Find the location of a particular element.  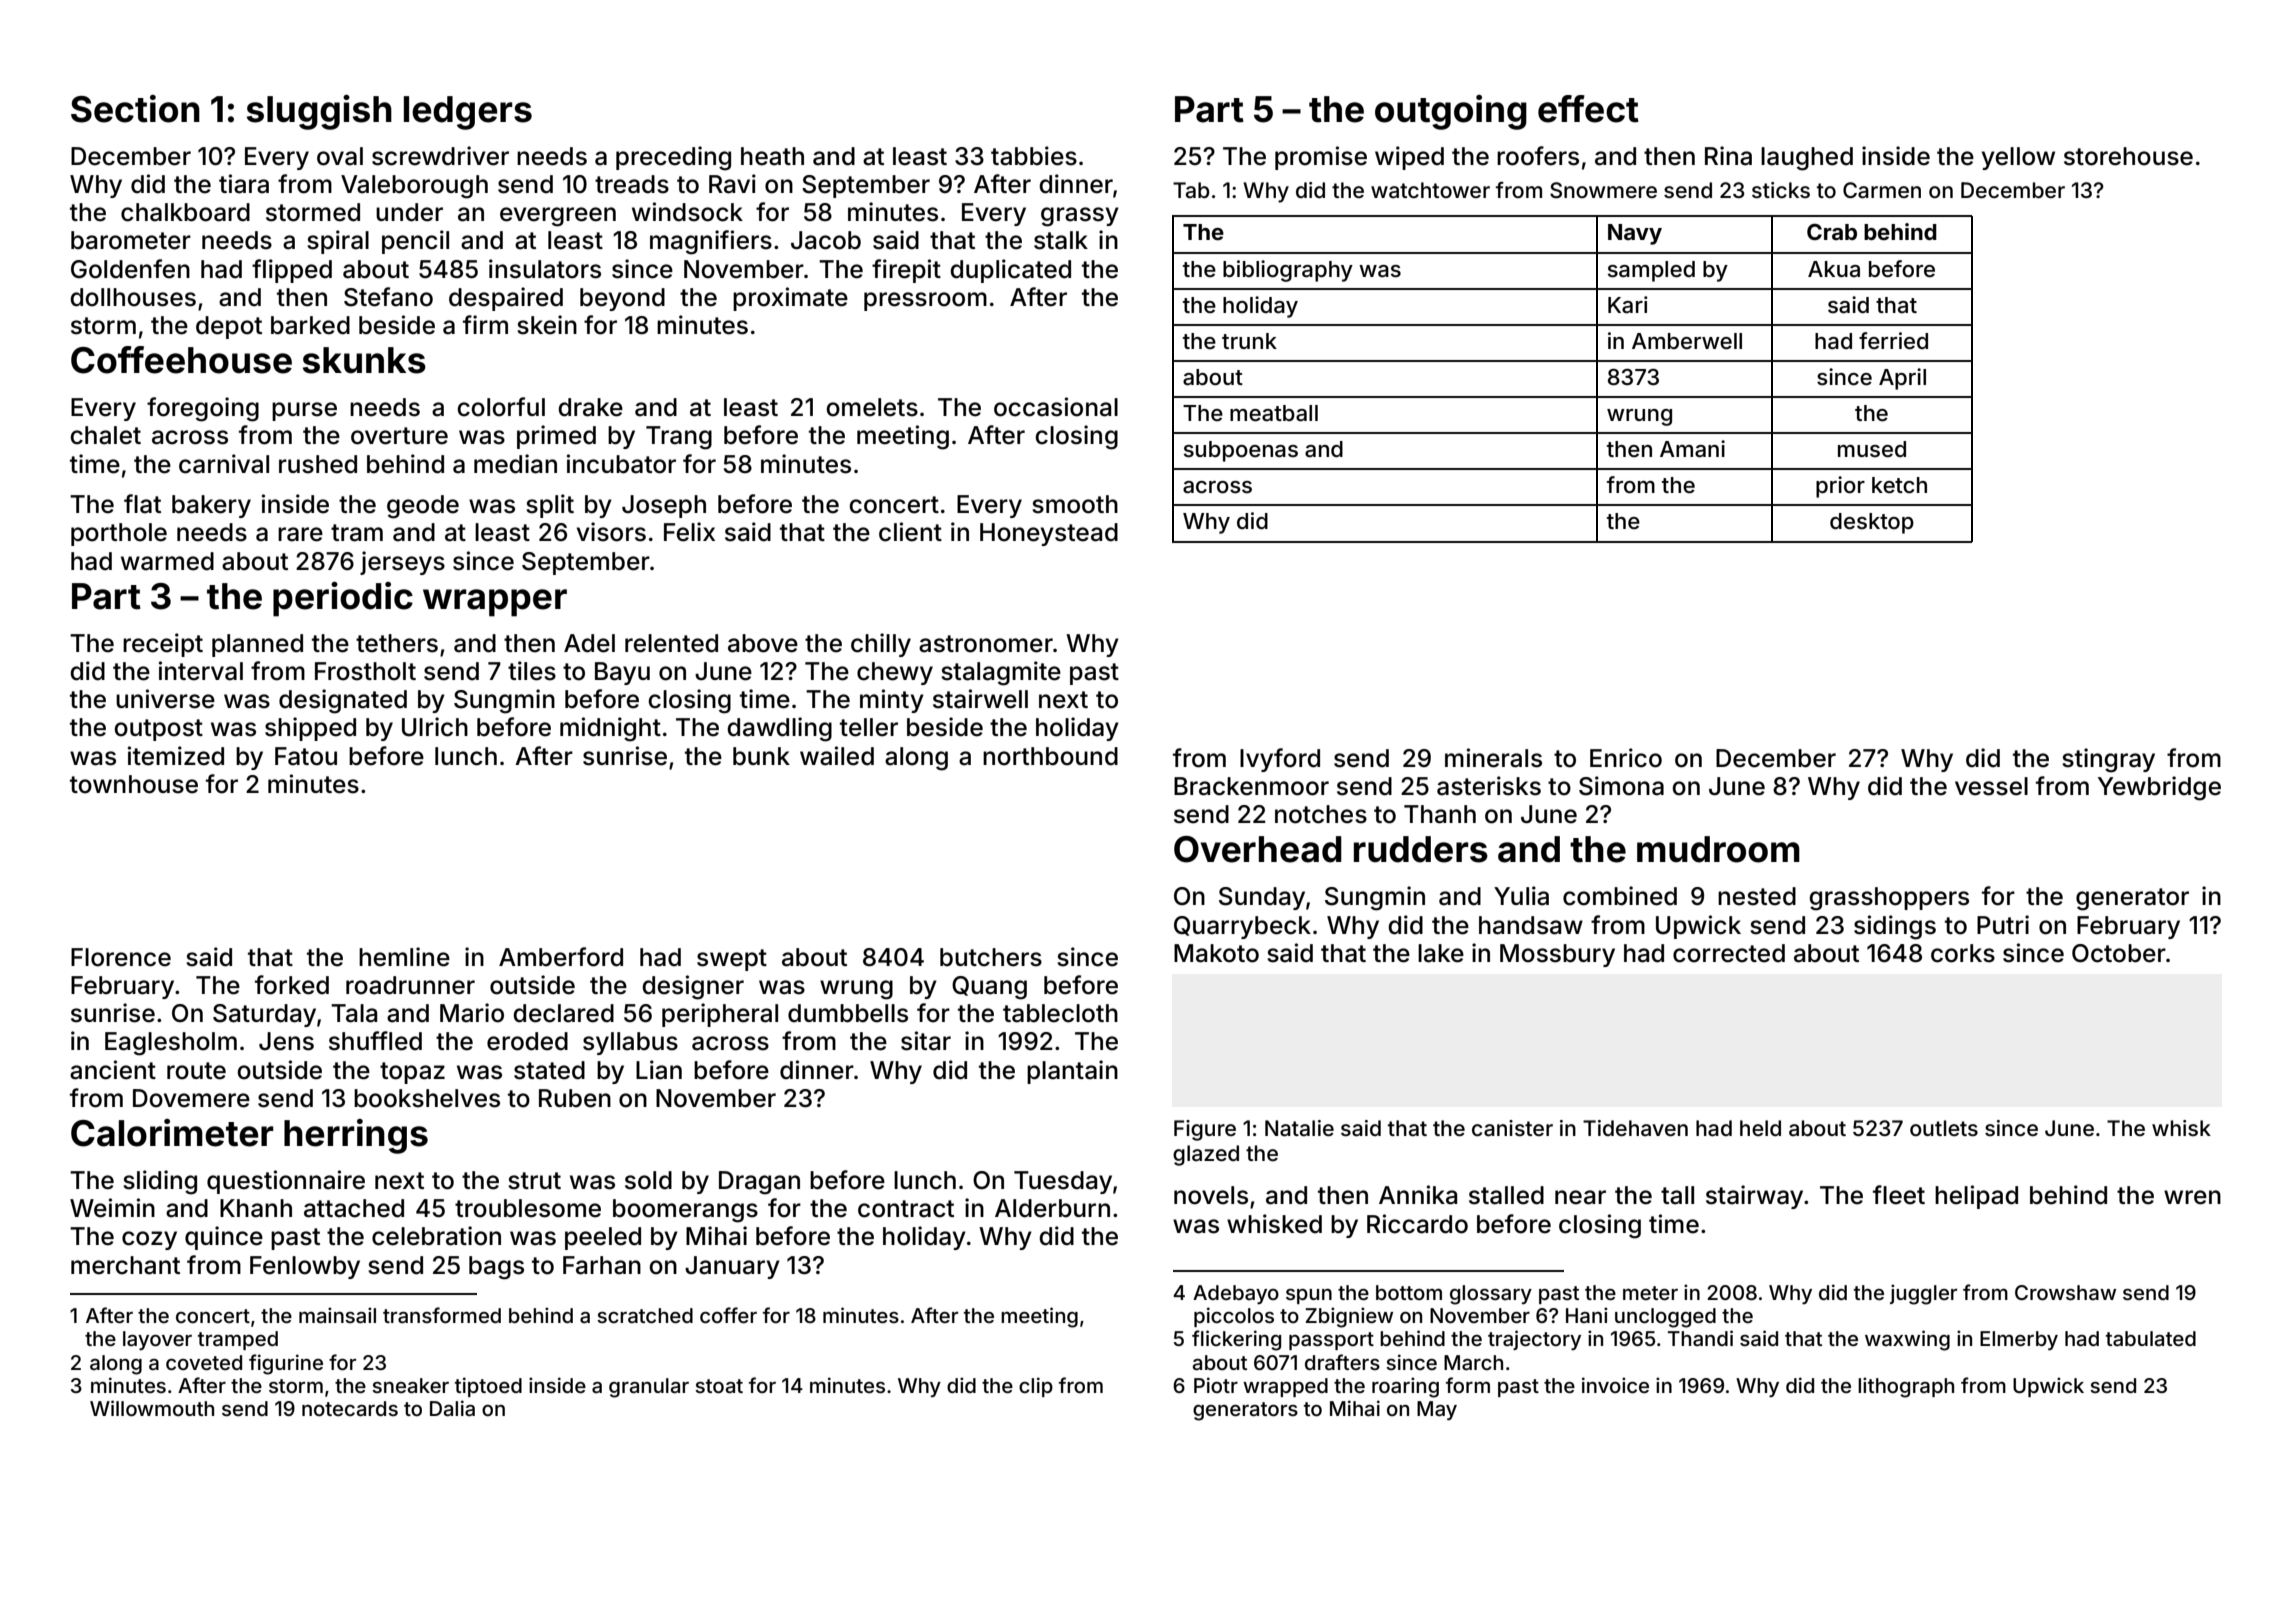

Willowmouth is located at coordinates (152, 1408).
